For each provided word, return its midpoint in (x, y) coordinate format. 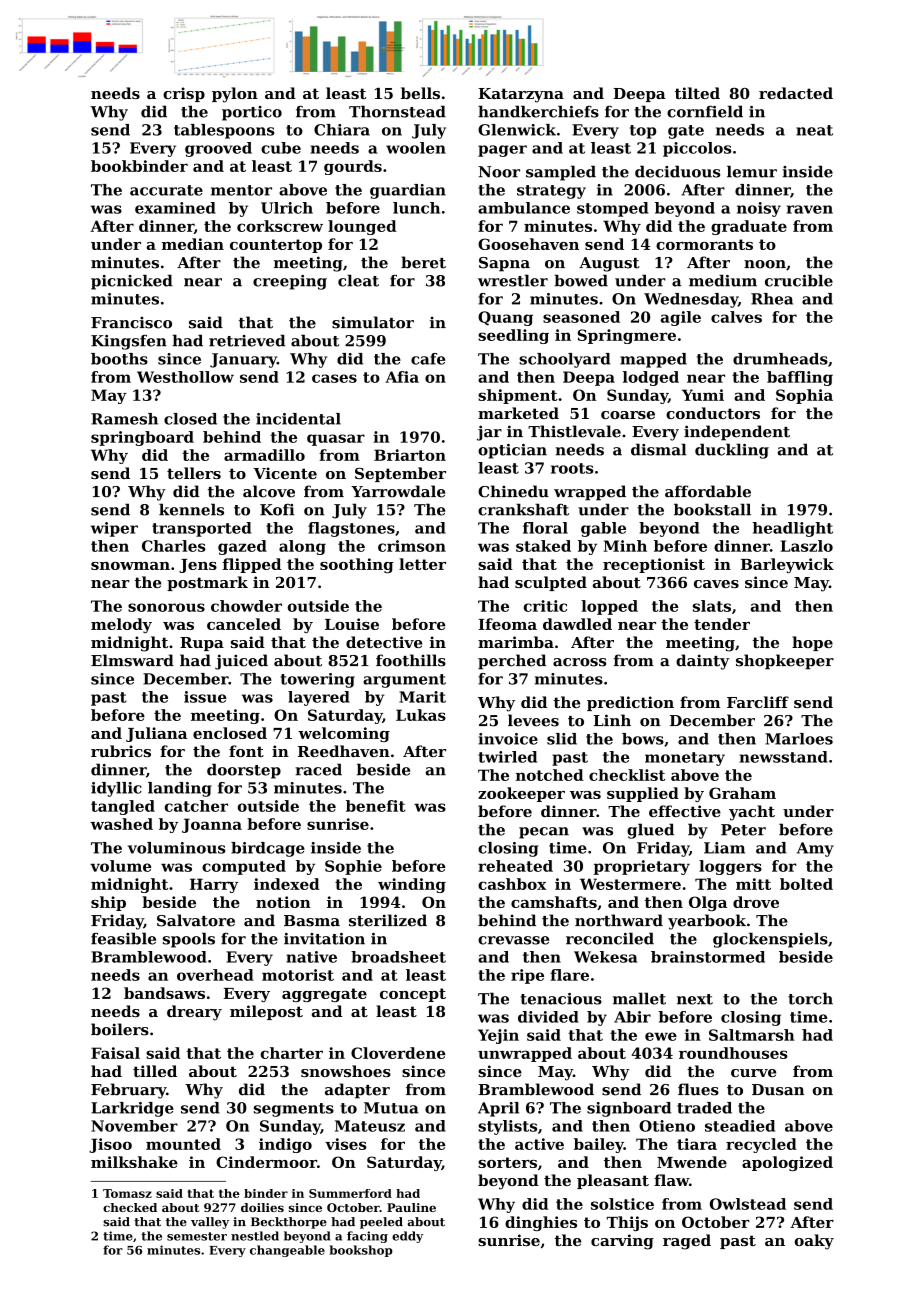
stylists (507, 1127)
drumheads (780, 359)
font (246, 751)
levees (533, 720)
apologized (787, 1163)
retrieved (247, 340)
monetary (685, 759)
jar (489, 433)
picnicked (132, 282)
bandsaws (164, 993)
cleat (358, 280)
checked (130, 1207)
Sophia (804, 396)
